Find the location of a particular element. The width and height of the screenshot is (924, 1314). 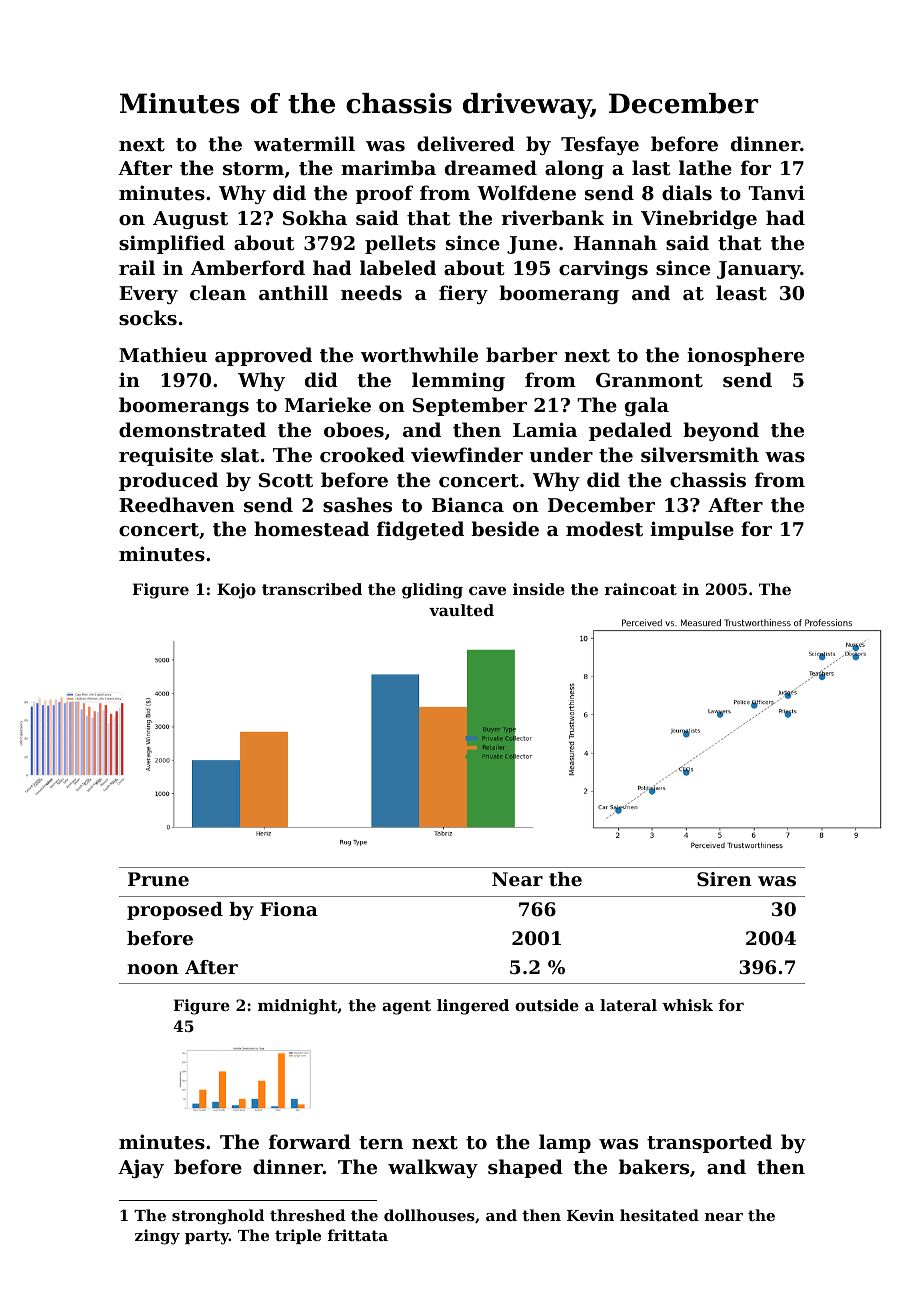

pellets is located at coordinates (400, 244).
